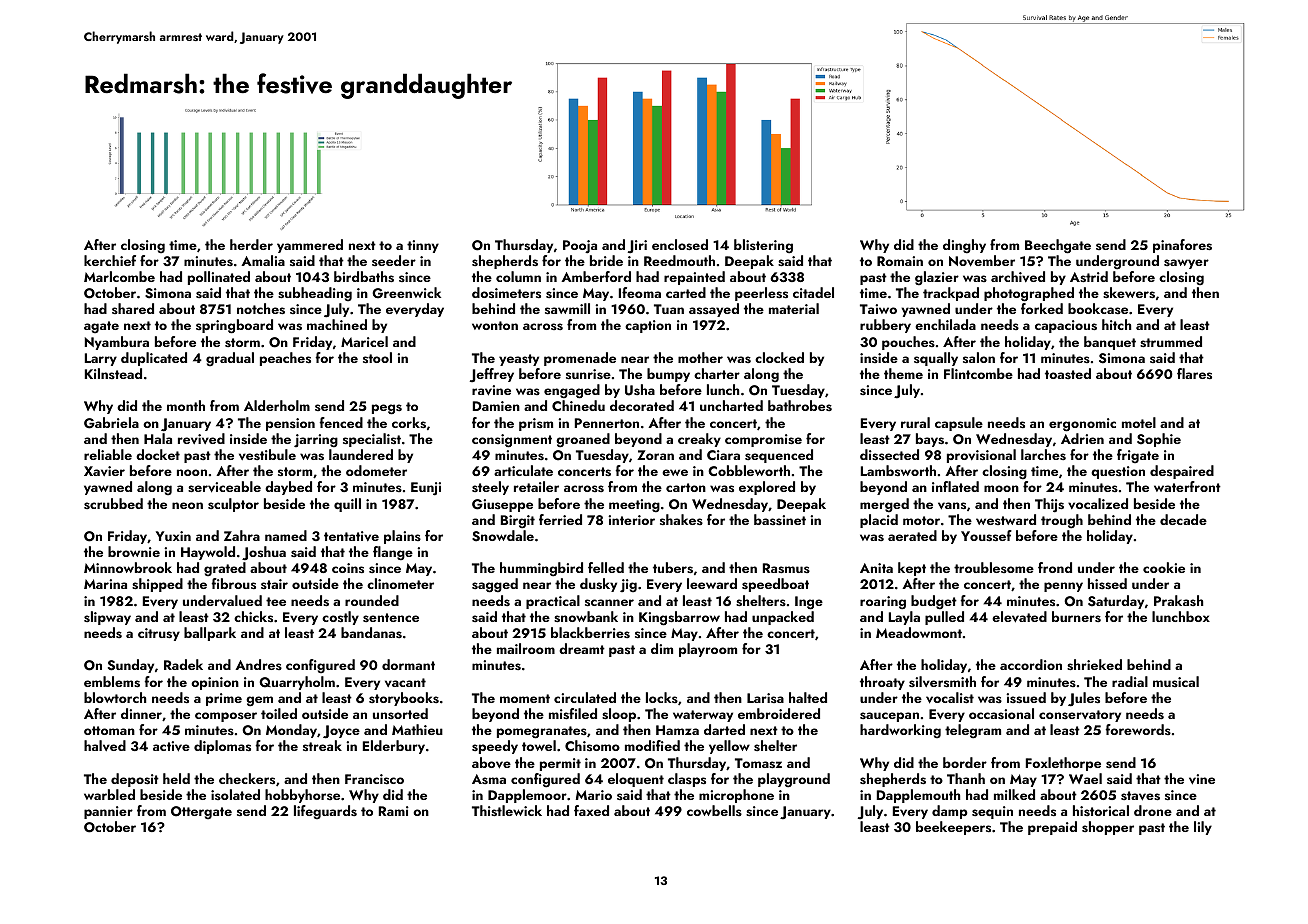 The width and height of the document is (1308, 924). I want to click on microphone, so click(736, 796).
